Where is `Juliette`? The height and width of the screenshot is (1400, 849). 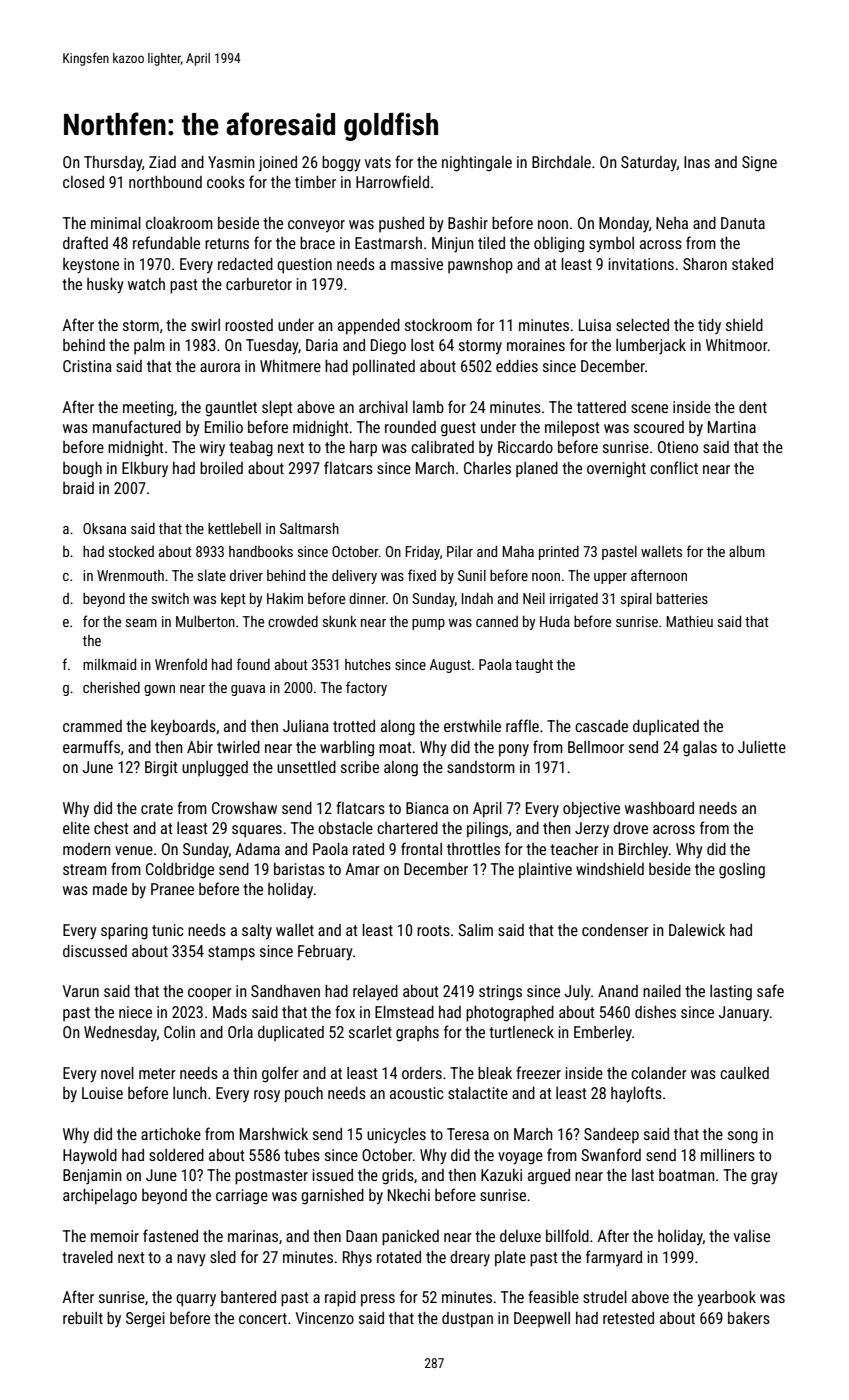 Juliette is located at coordinates (762, 747).
